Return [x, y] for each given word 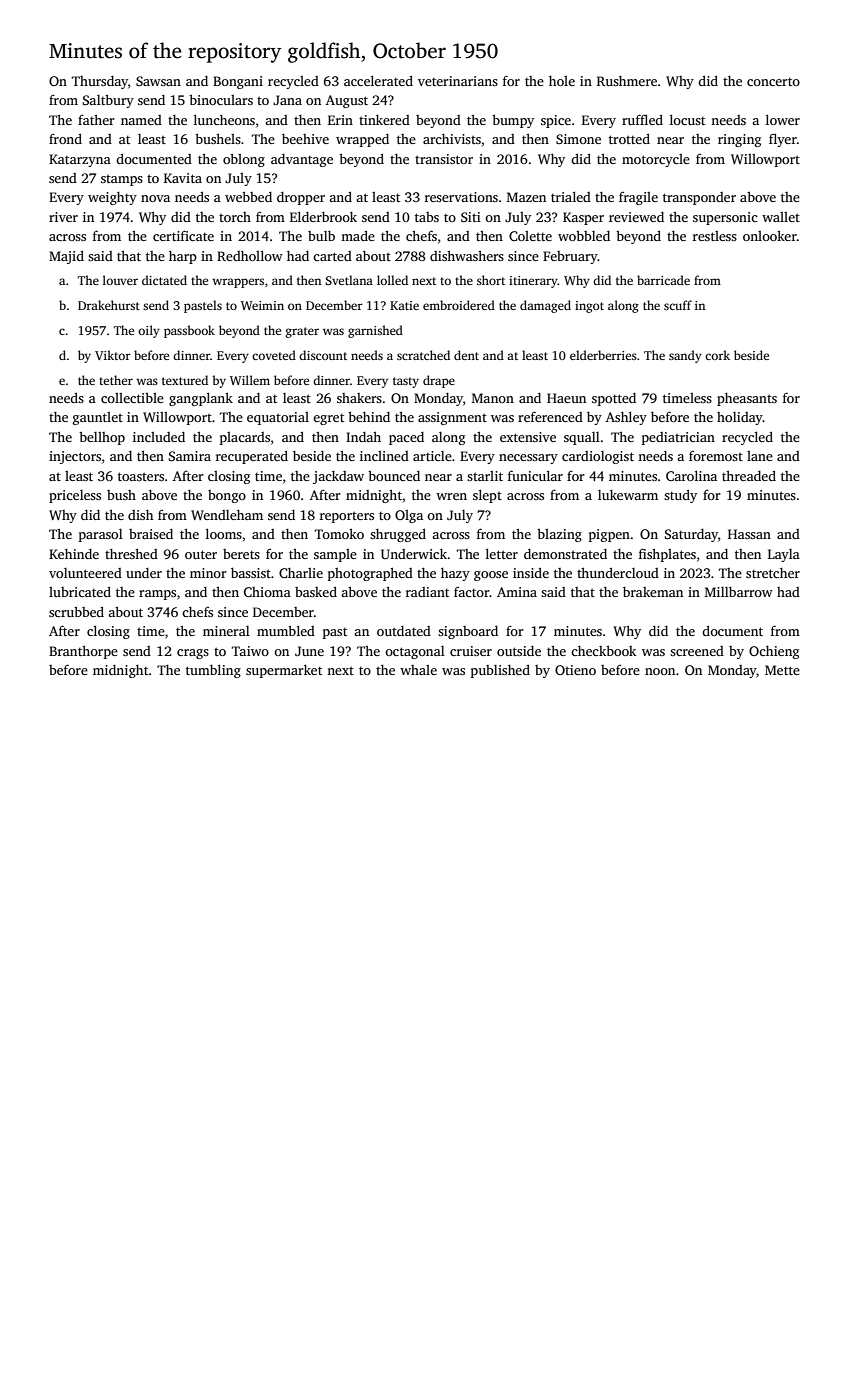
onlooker [770, 235]
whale [418, 670]
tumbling [213, 671]
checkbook [603, 651]
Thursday [100, 82]
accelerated [378, 80]
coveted [274, 355]
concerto [773, 82]
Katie [404, 305]
